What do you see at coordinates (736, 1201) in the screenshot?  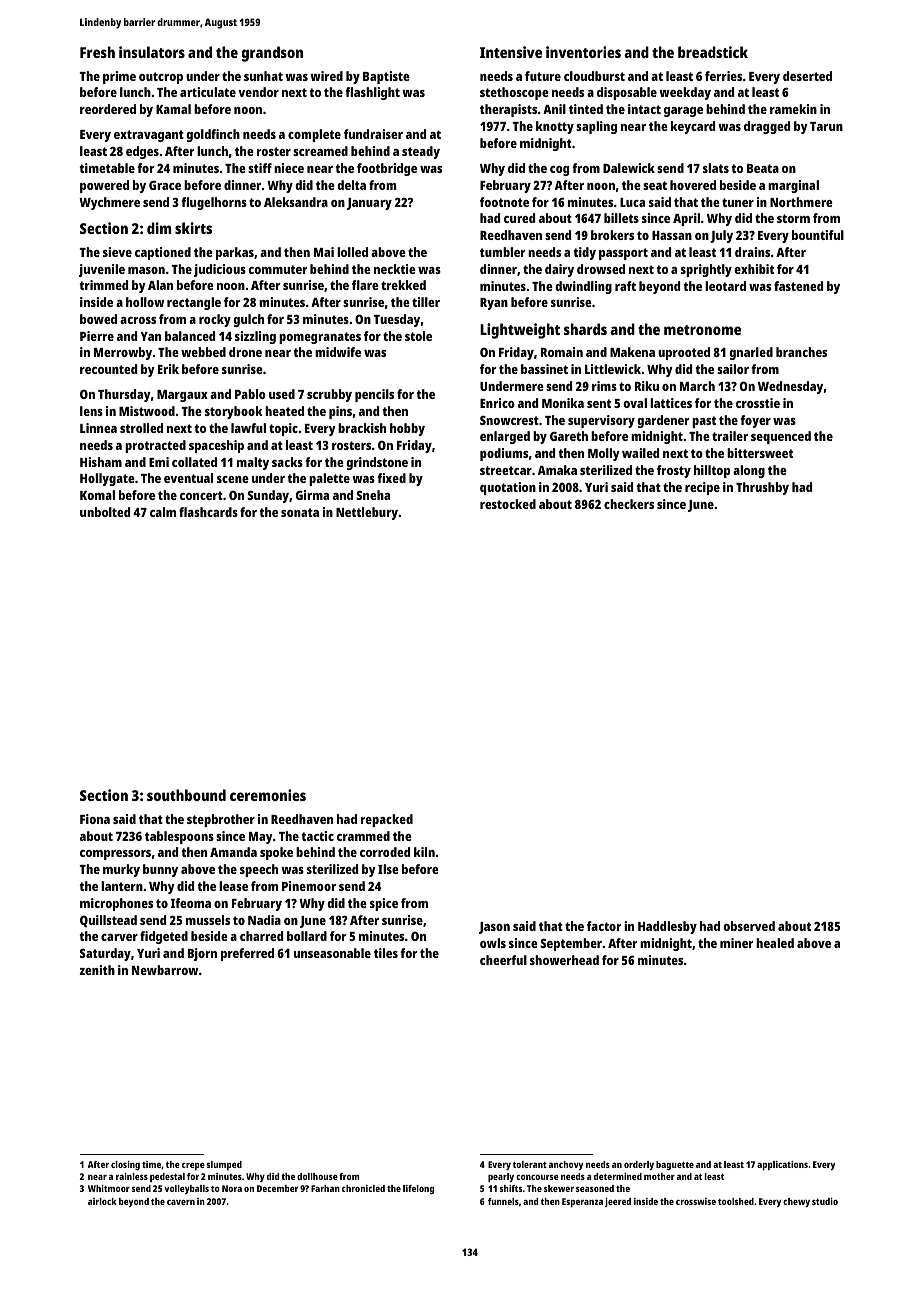 I see `toolshed` at bounding box center [736, 1201].
